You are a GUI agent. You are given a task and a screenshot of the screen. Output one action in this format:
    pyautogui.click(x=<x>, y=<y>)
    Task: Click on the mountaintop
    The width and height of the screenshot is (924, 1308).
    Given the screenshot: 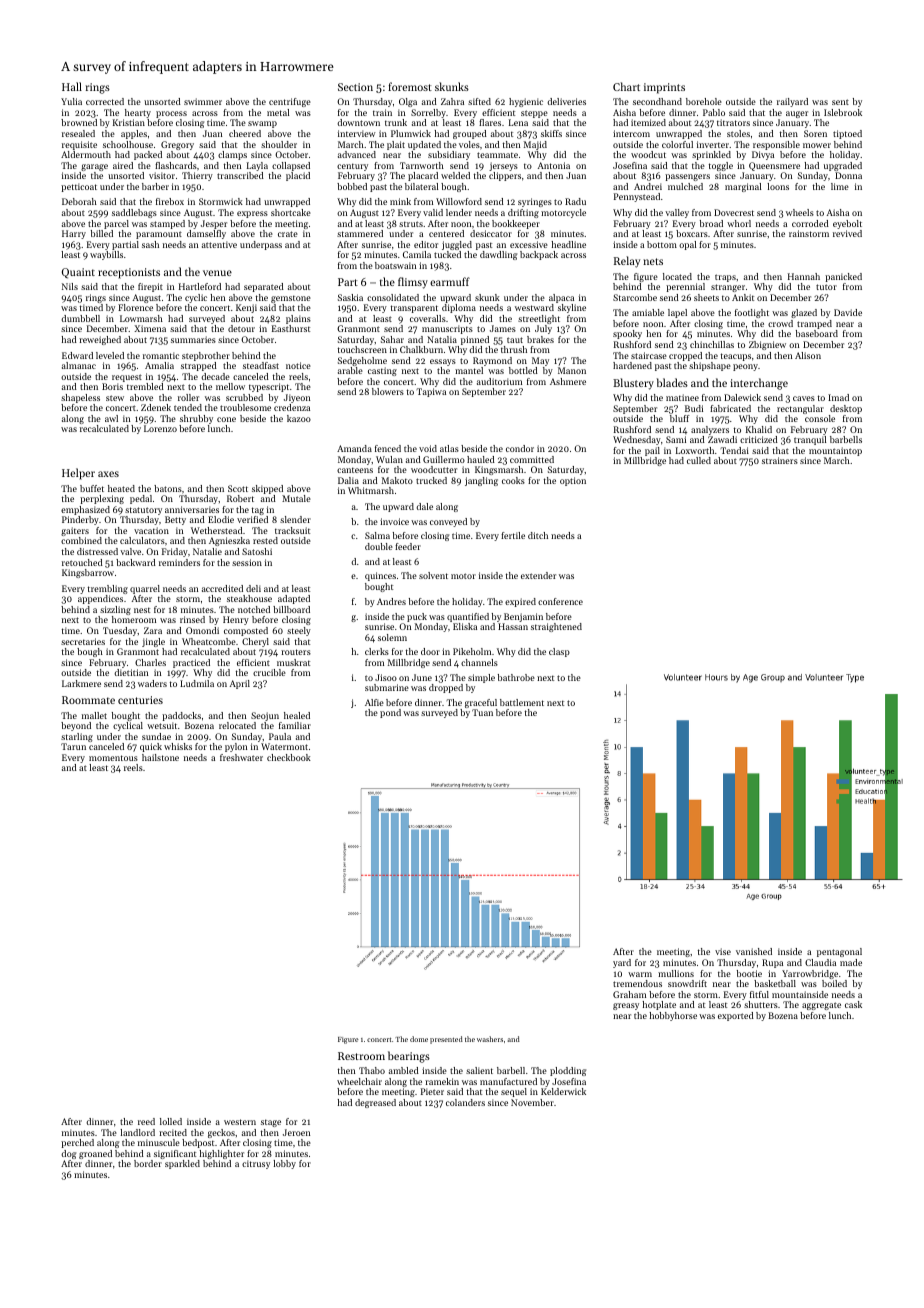 What is the action you would take?
    pyautogui.click(x=835, y=451)
